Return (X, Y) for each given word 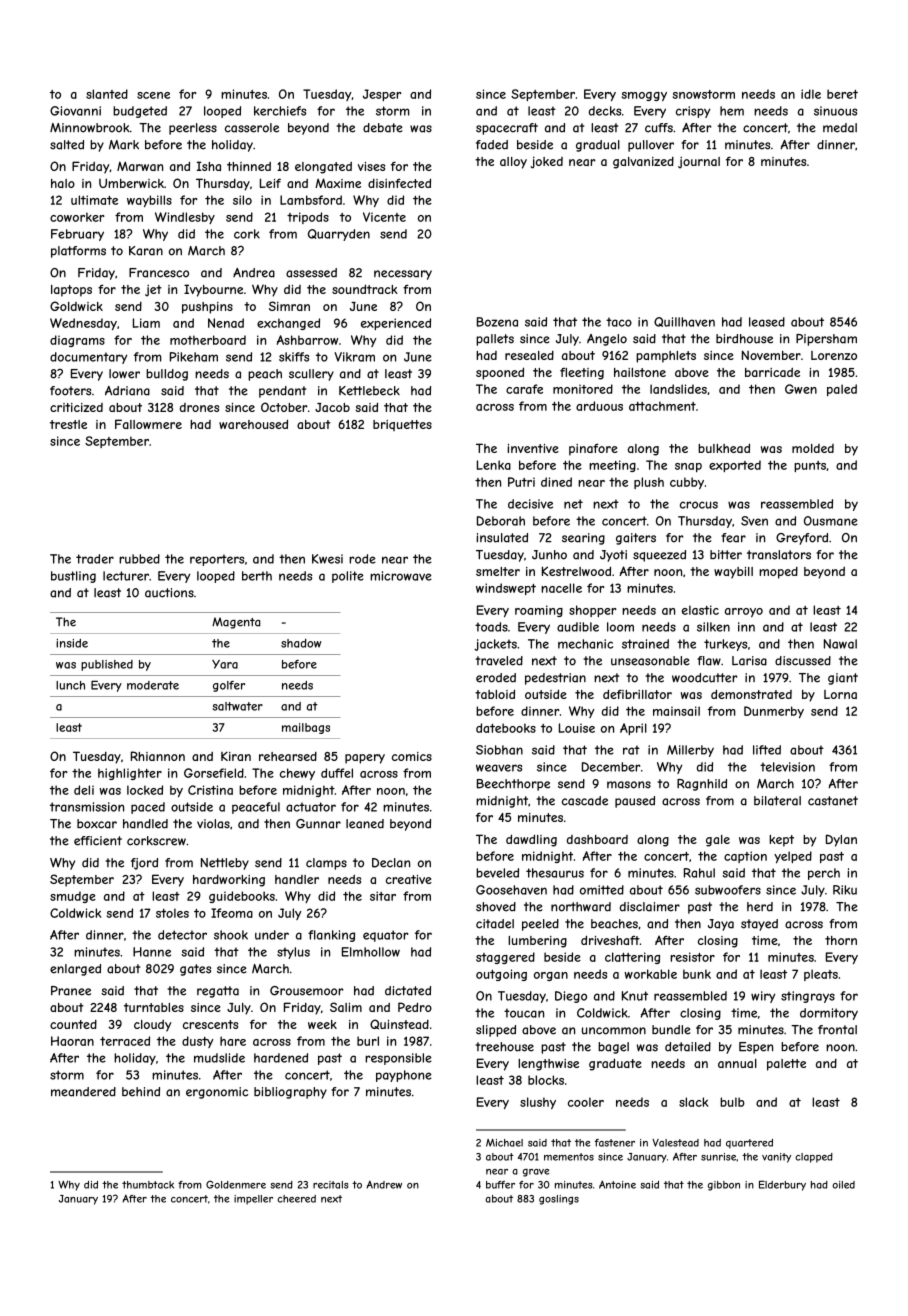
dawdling (531, 840)
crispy (693, 112)
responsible (398, 1059)
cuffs (659, 128)
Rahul (699, 873)
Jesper (382, 95)
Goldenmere (236, 1184)
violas (213, 824)
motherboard (208, 340)
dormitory (829, 1014)
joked (546, 162)
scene (153, 95)
